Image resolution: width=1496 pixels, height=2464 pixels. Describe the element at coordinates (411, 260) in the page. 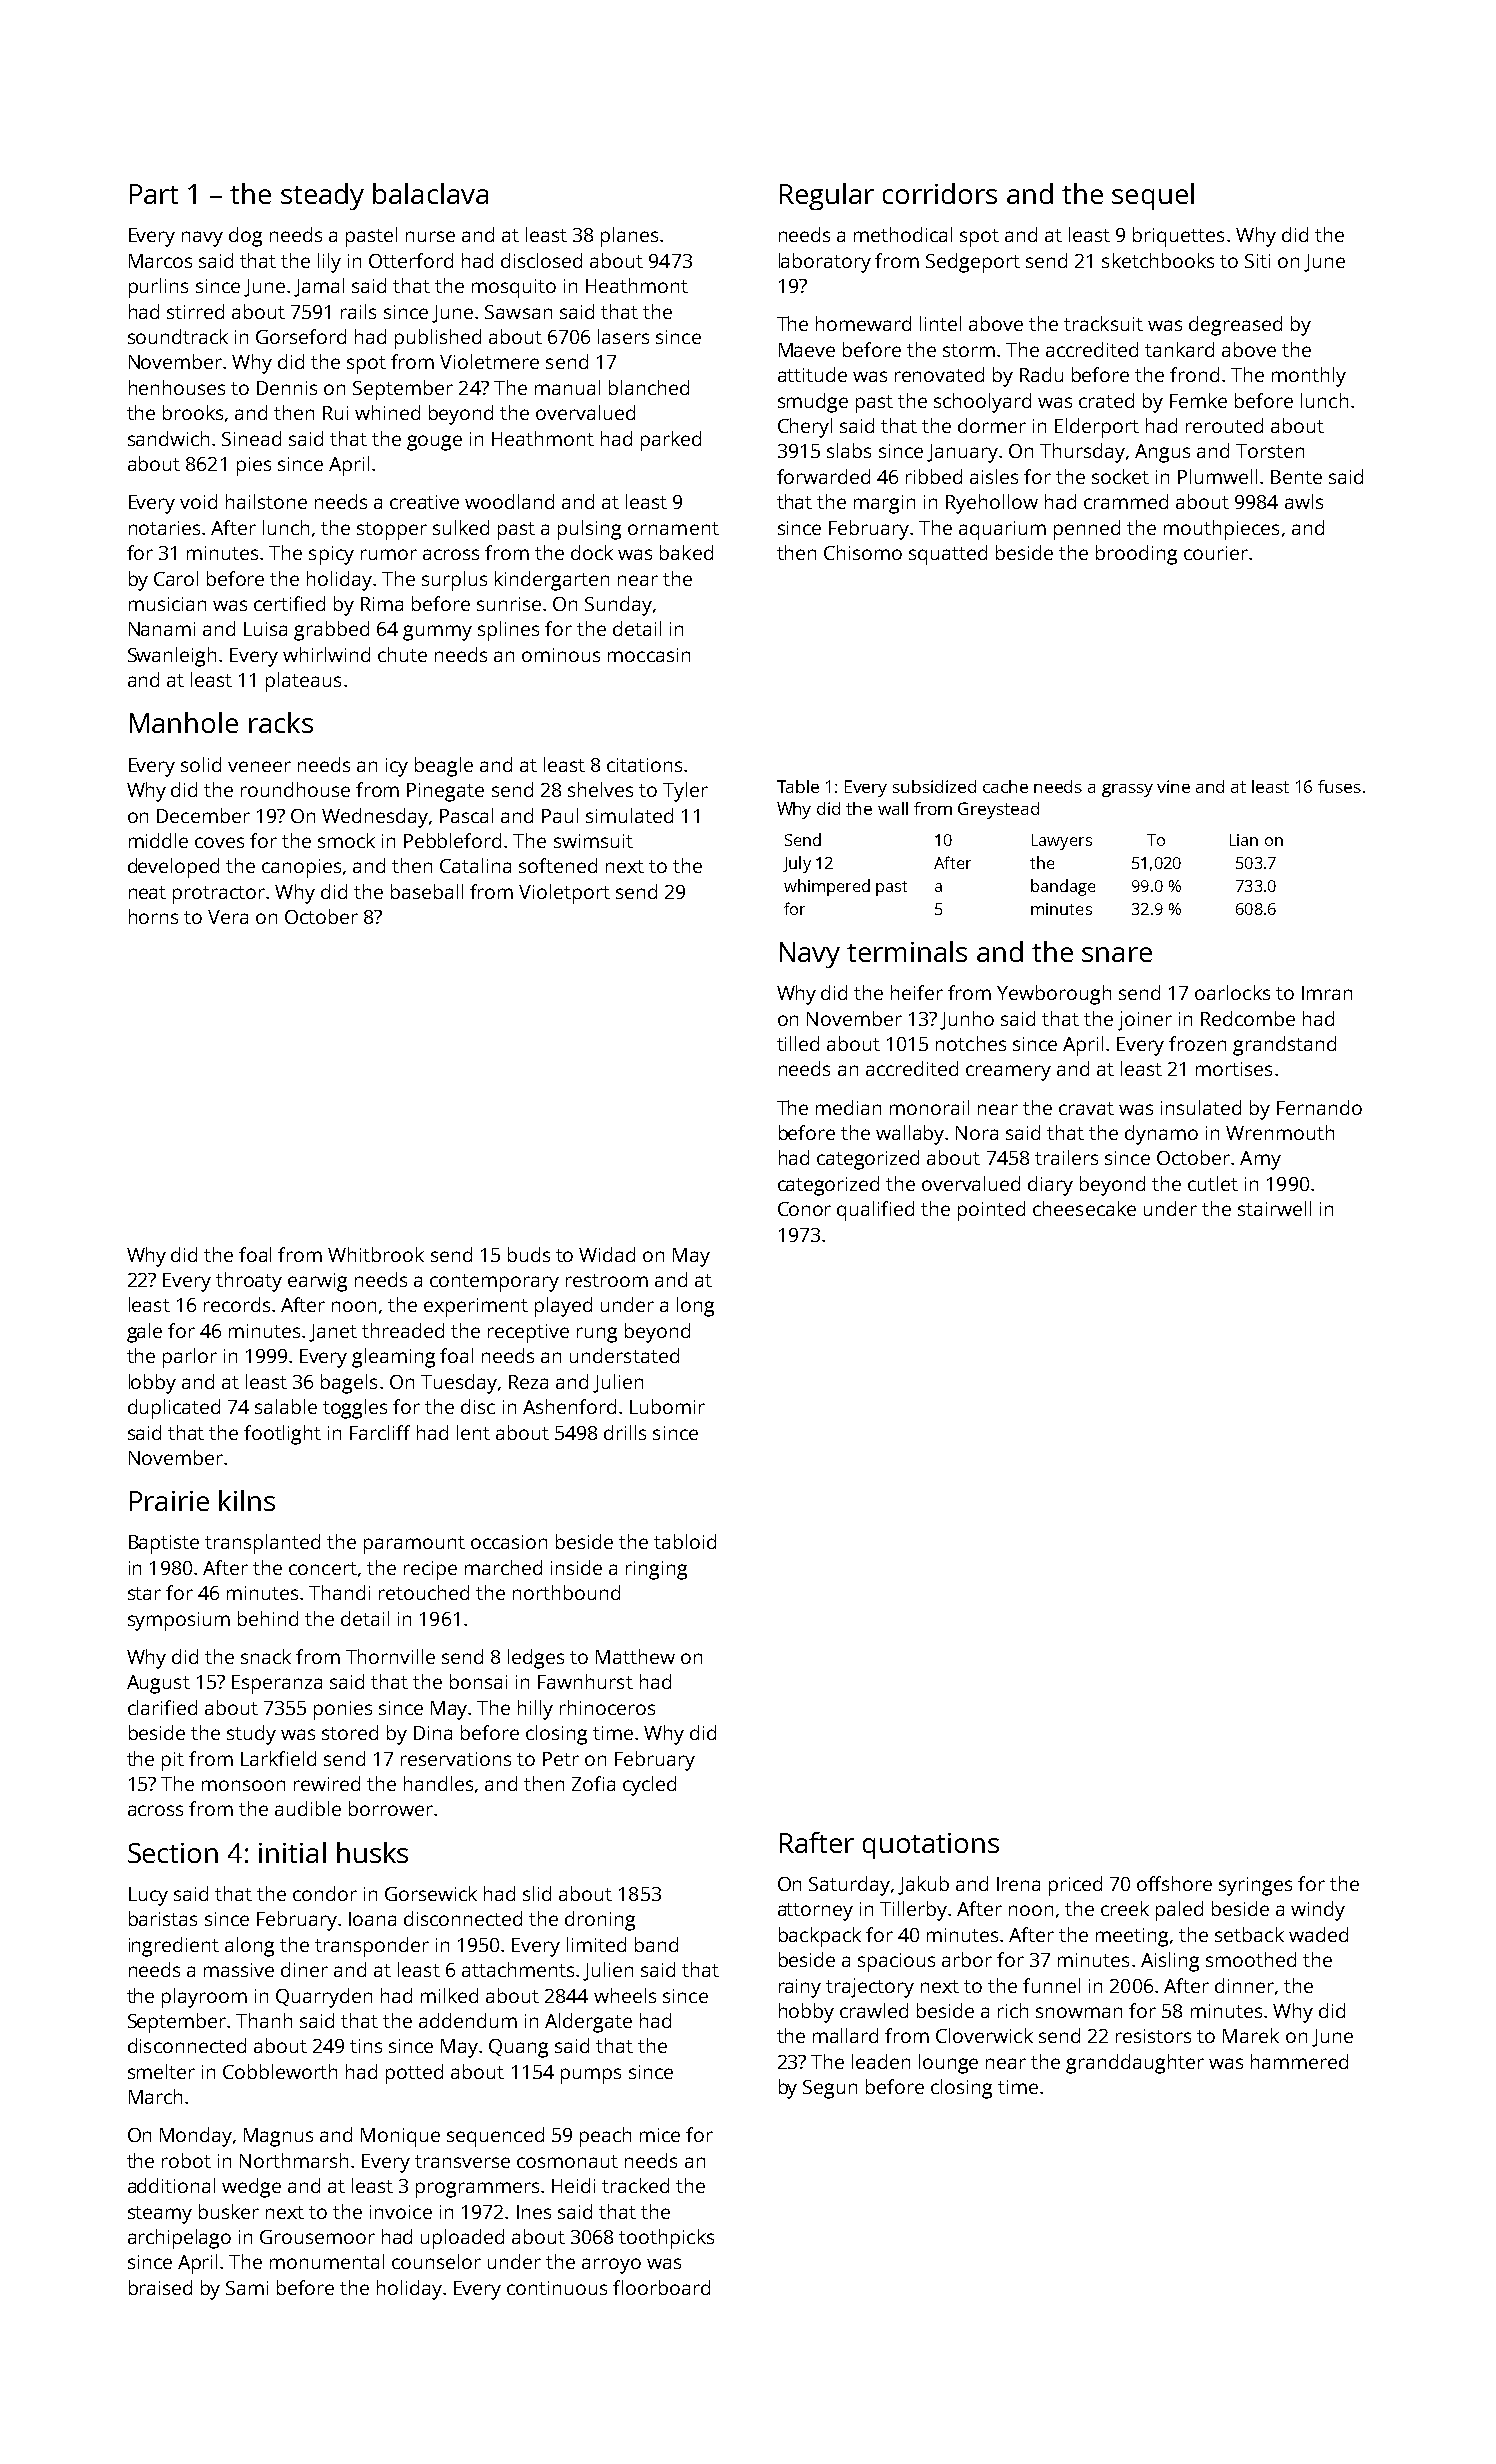

I see `Otterford` at that location.
